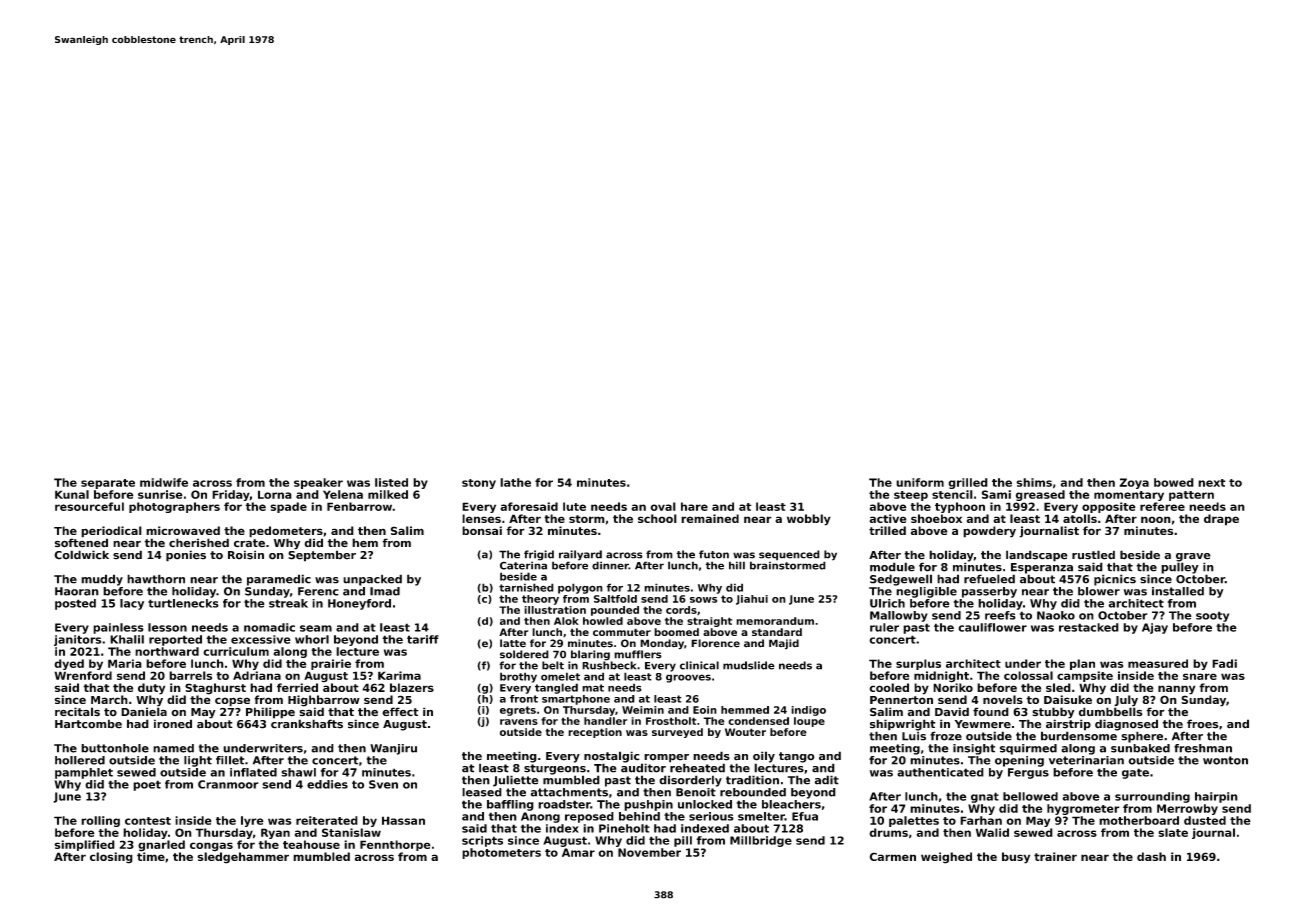 This screenshot has height=924, width=1308. Describe the element at coordinates (111, 858) in the screenshot. I see `closing` at that location.
